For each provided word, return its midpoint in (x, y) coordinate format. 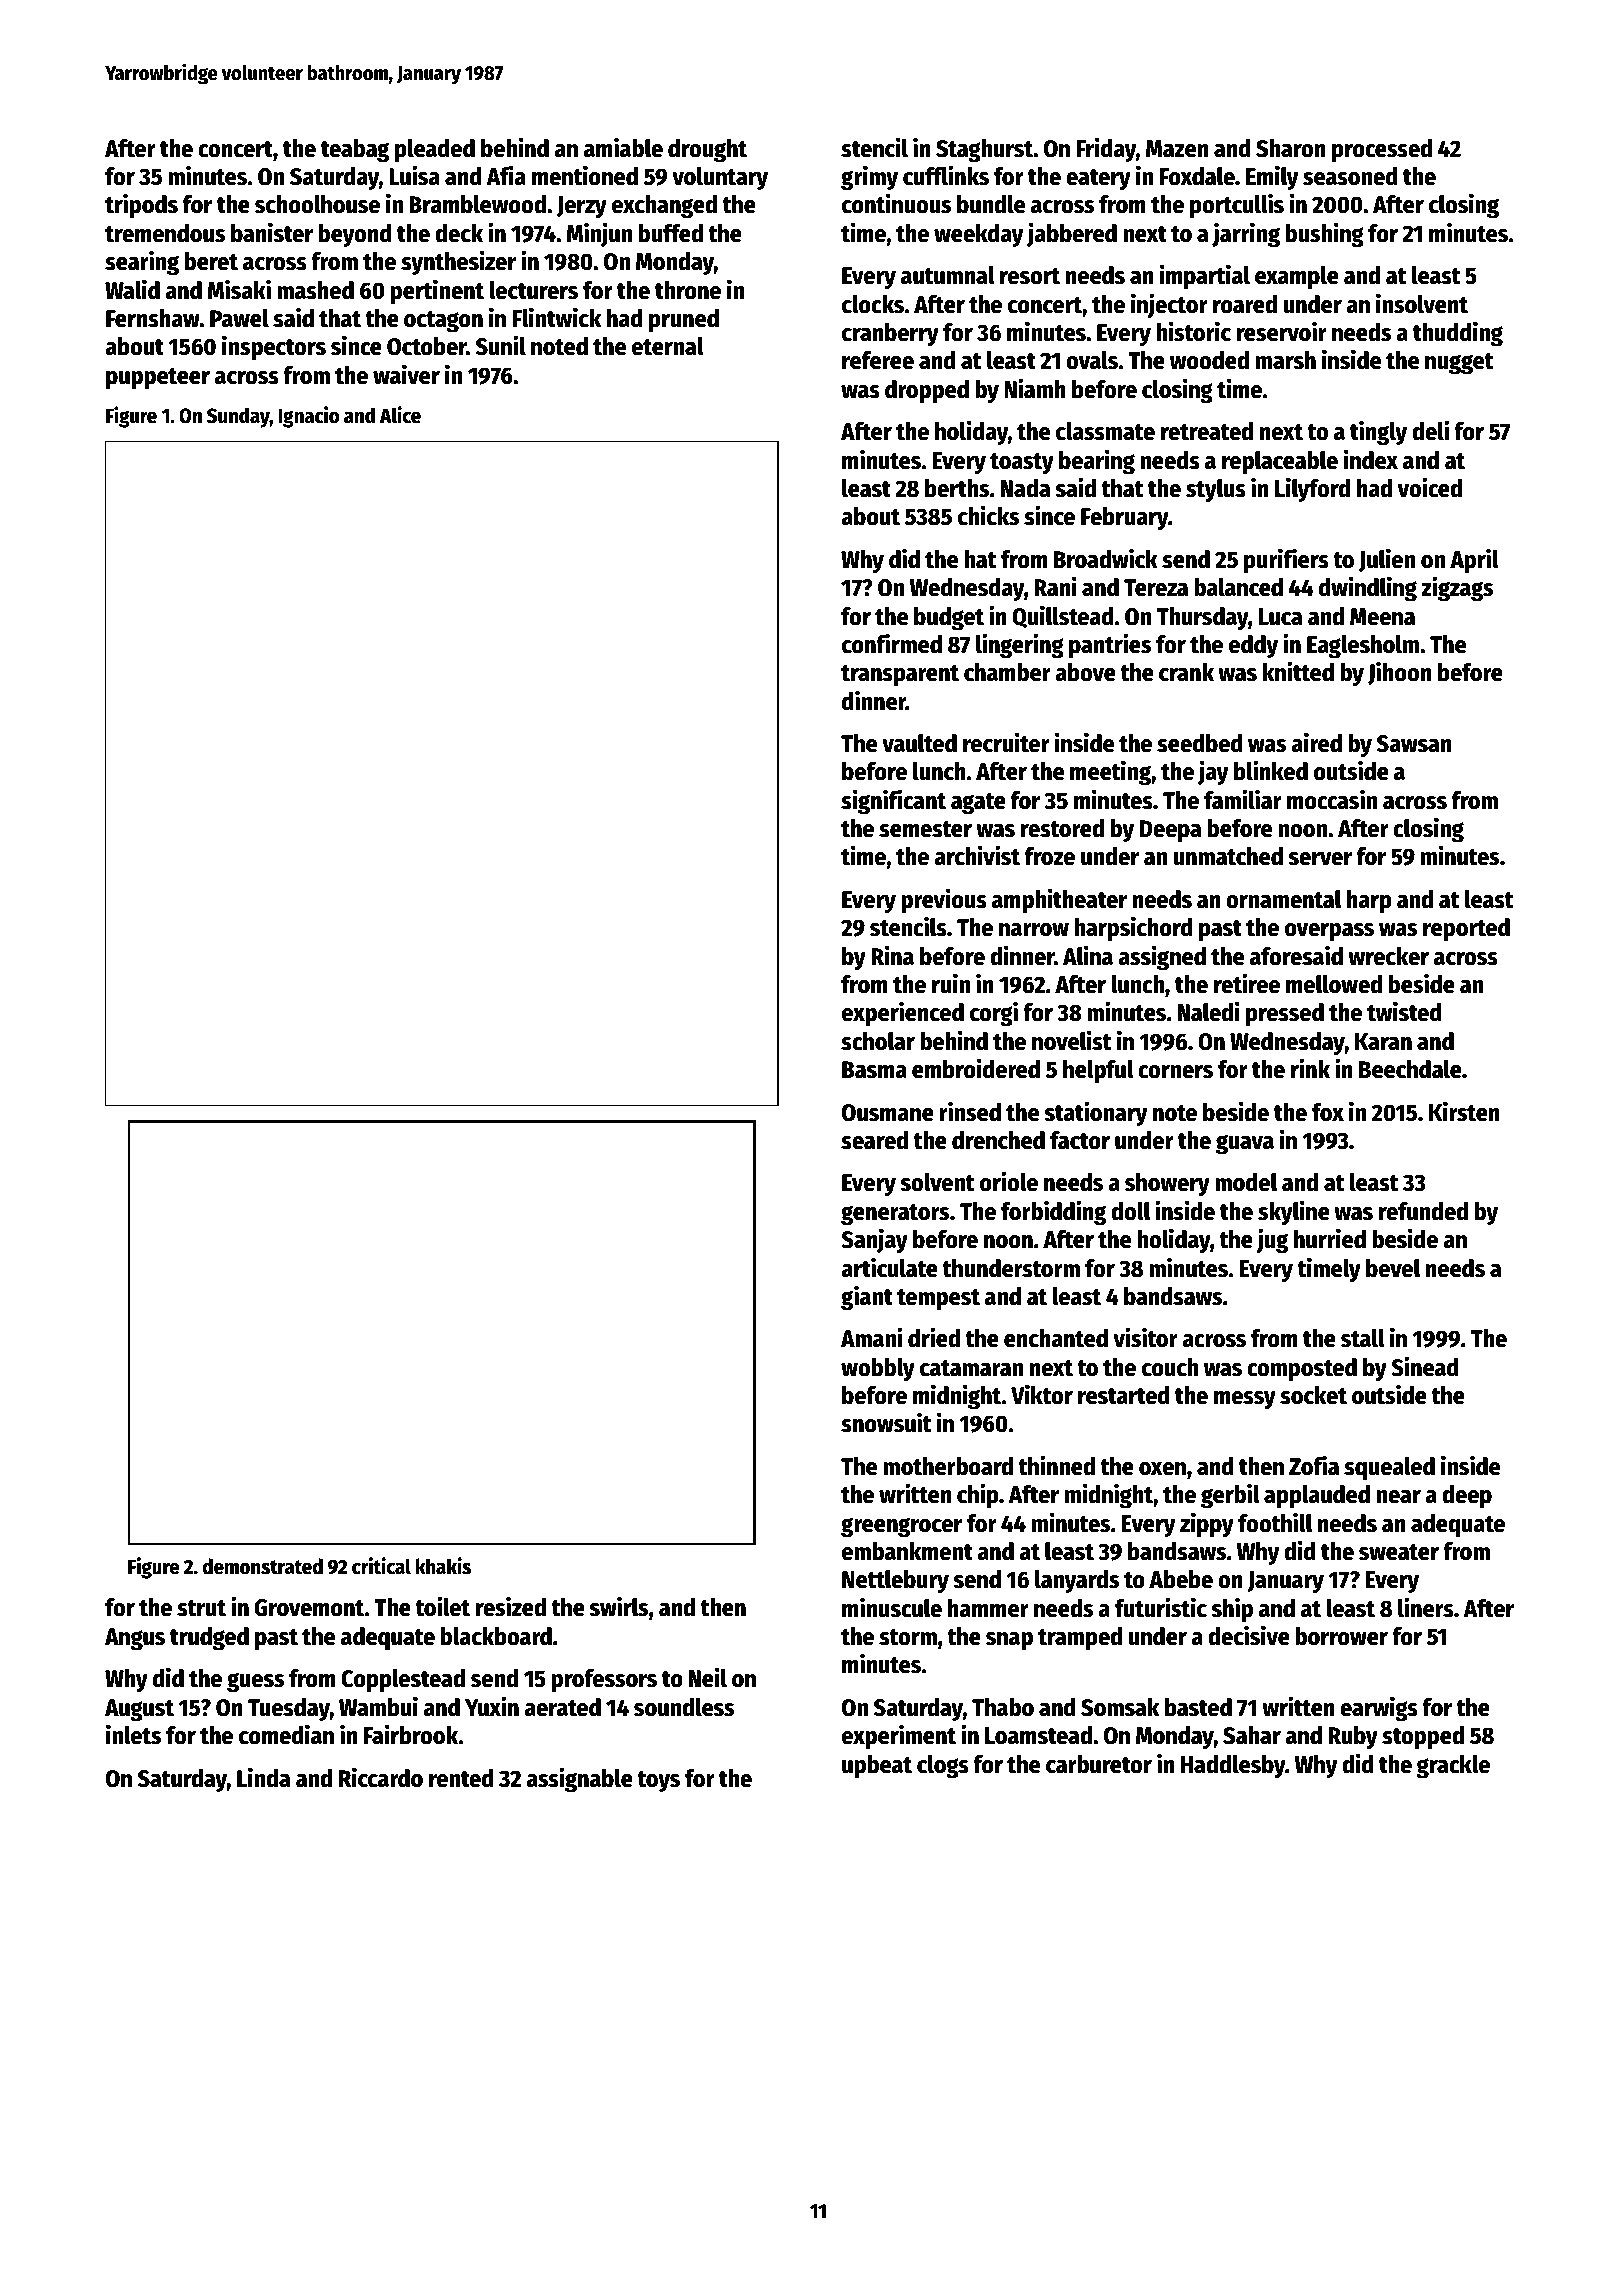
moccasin (1332, 799)
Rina (892, 955)
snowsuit (886, 1422)
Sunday (238, 417)
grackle (1453, 1767)
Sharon (1291, 148)
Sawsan (1414, 744)
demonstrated (263, 1566)
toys (658, 1782)
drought (707, 151)
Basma (874, 1070)
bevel (1393, 1268)
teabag (355, 151)
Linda (263, 1777)
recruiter (1006, 742)
